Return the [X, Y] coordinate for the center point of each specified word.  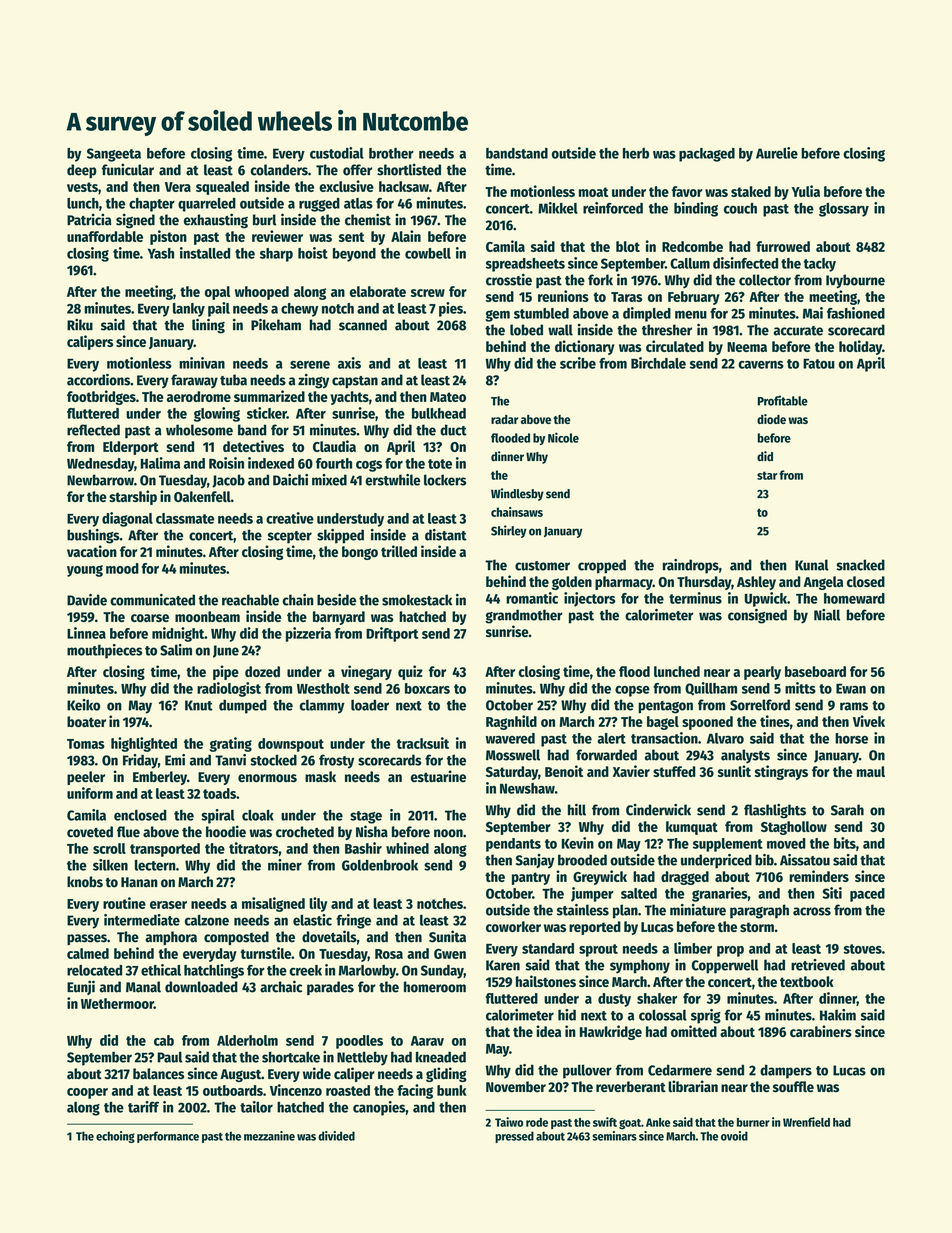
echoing [115, 1137]
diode [771, 419]
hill [577, 809]
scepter [290, 537]
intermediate [142, 920]
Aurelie [777, 153]
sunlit [734, 771]
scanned [363, 325]
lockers [445, 480]
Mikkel [558, 208]
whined [407, 848]
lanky [189, 310]
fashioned [856, 313]
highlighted [144, 744]
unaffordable [105, 236]
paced [867, 895]
